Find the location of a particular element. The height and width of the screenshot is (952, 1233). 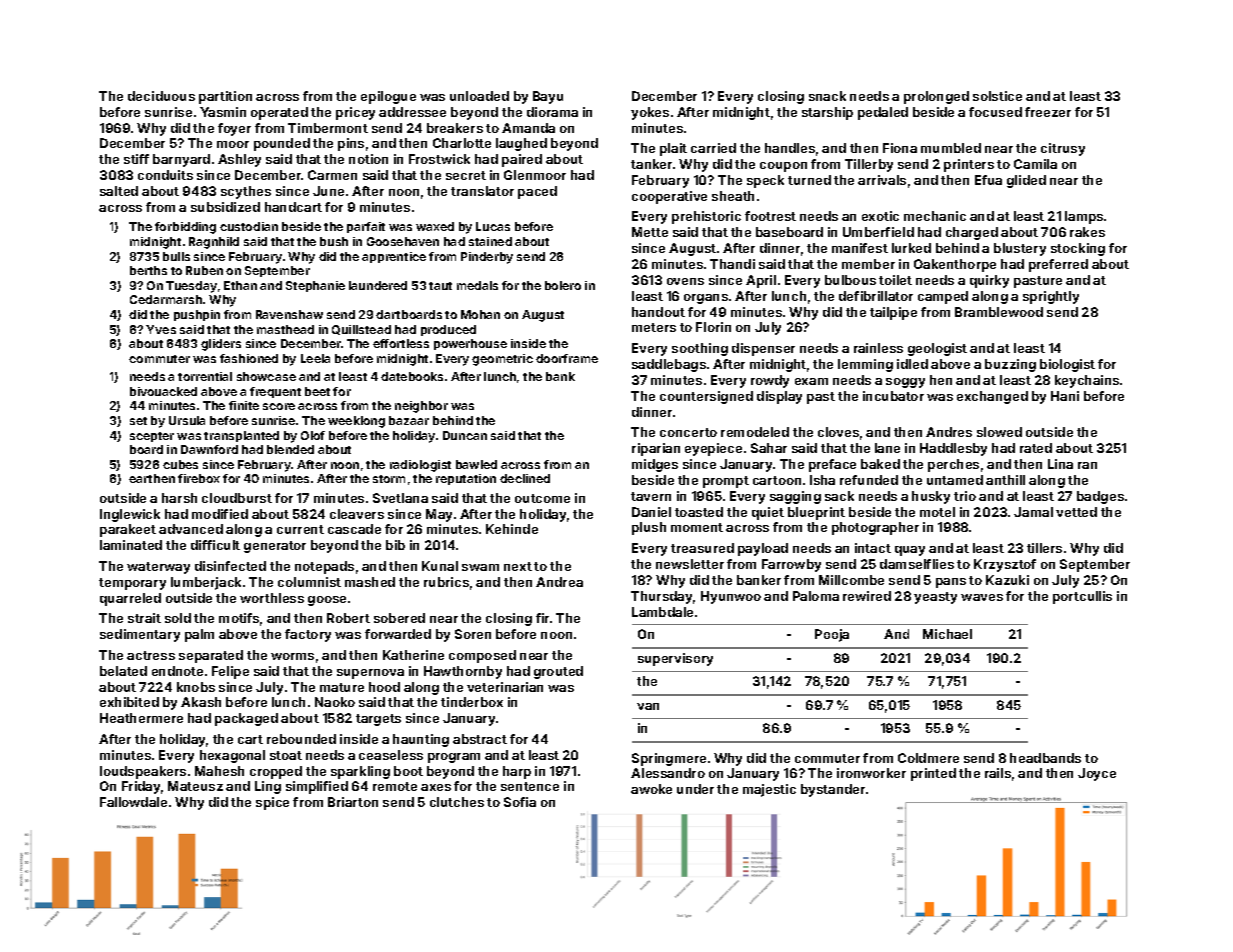

doorframe is located at coordinates (567, 358).
